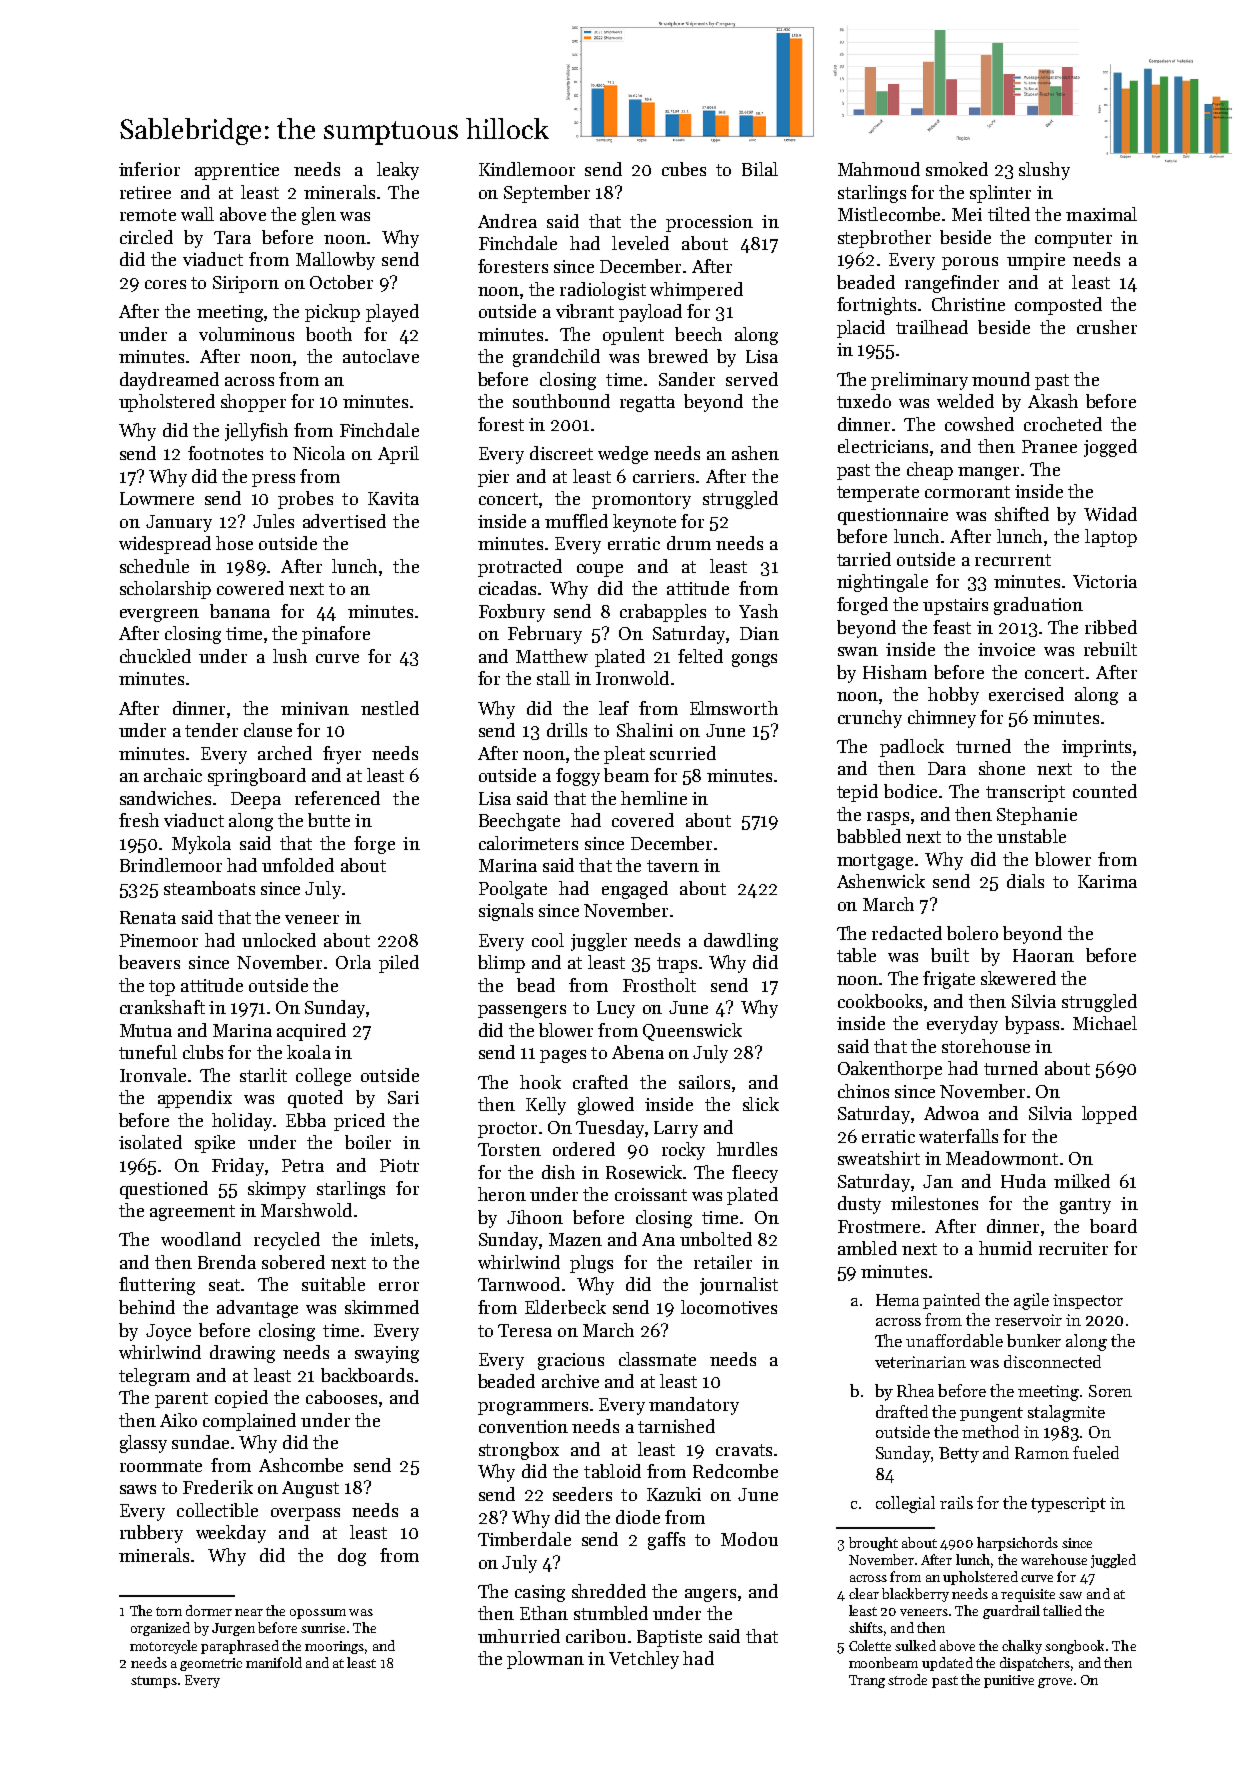  Describe the element at coordinates (398, 171) in the screenshot. I see `leaky` at that location.
